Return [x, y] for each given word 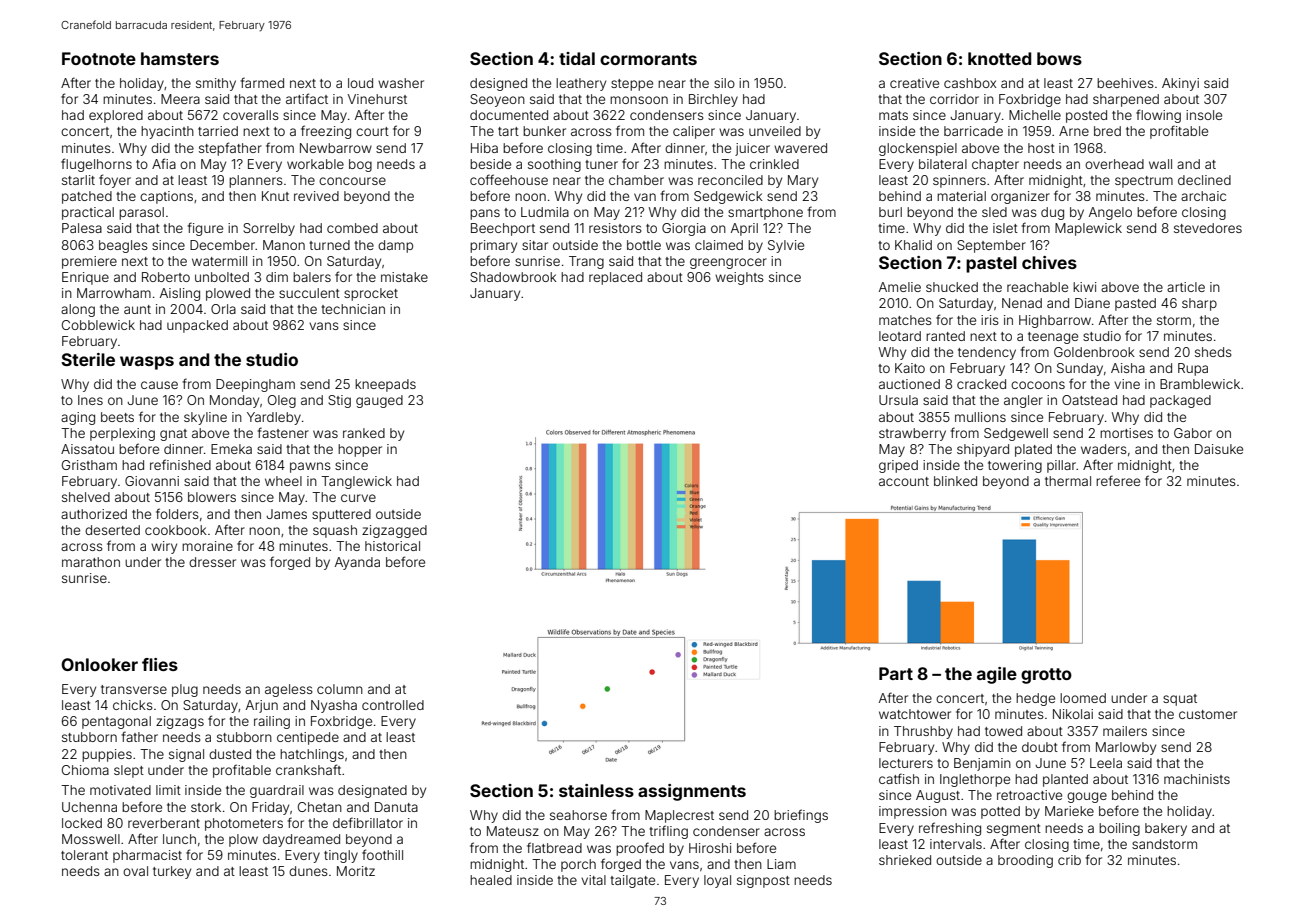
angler [1023, 401]
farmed [262, 82]
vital [593, 880]
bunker [544, 131]
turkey [172, 872]
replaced [615, 278]
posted [1086, 116]
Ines [90, 400]
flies [160, 664]
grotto [1046, 676]
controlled [393, 705]
